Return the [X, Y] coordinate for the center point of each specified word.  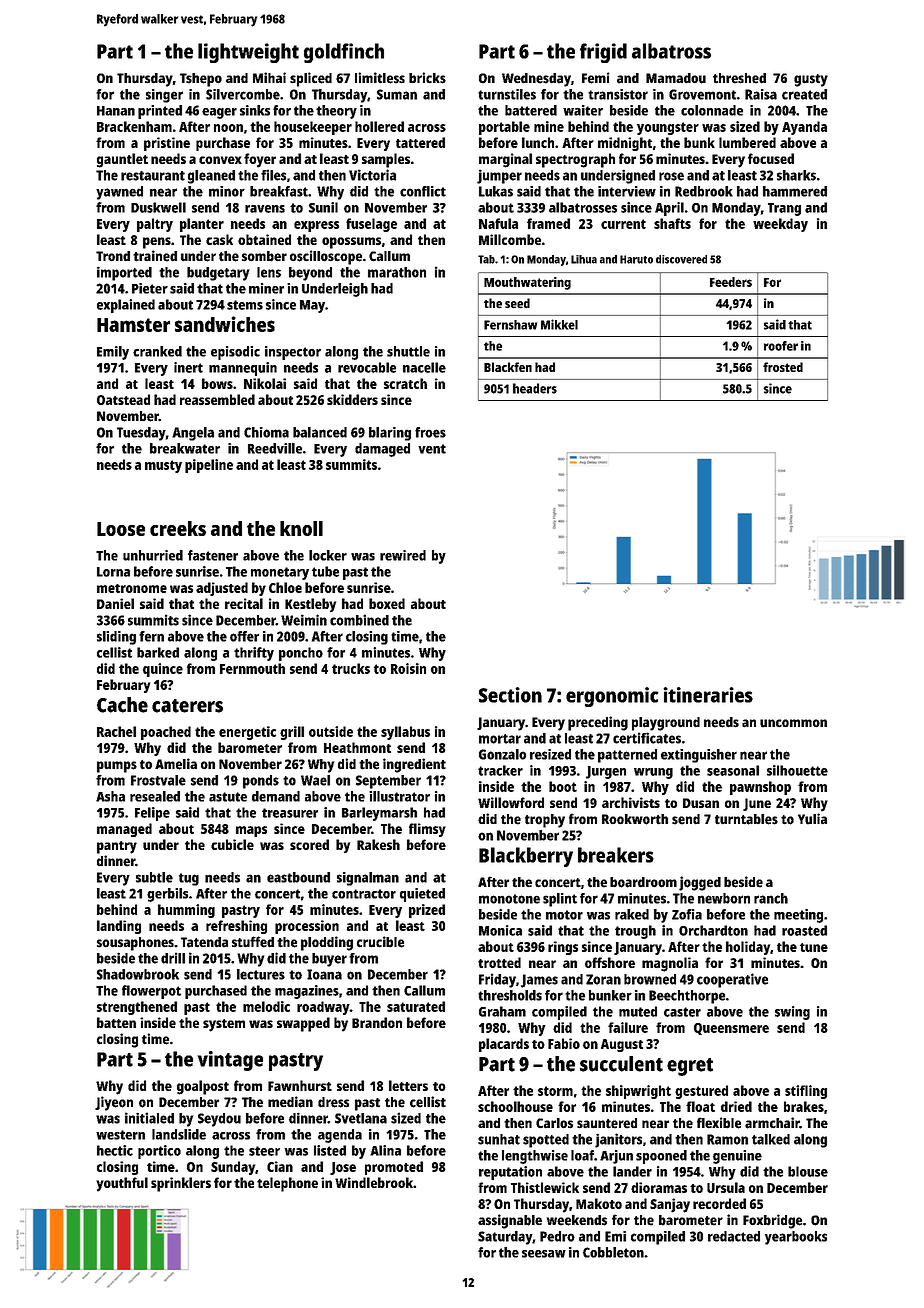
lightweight [248, 53]
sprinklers [181, 1184]
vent [432, 449]
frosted [783, 367]
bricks [427, 78]
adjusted [222, 589]
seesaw [544, 1254]
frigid [603, 53]
